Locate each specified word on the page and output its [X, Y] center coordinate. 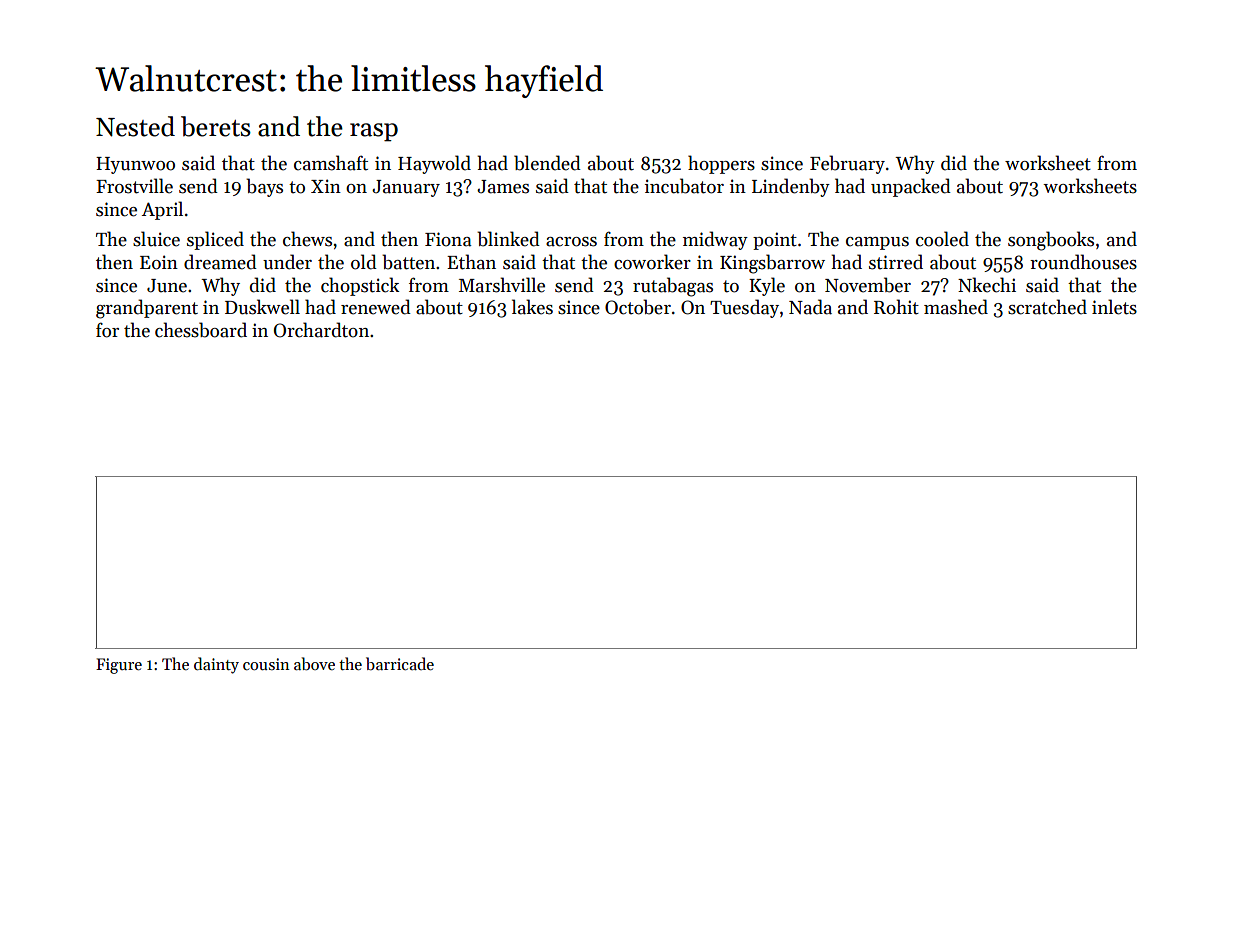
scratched [1047, 307]
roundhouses [1083, 262]
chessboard [201, 330]
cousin [266, 664]
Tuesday [744, 308]
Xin [326, 186]
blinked [508, 239]
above [314, 664]
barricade [400, 664]
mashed [956, 307]
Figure [119, 666]
